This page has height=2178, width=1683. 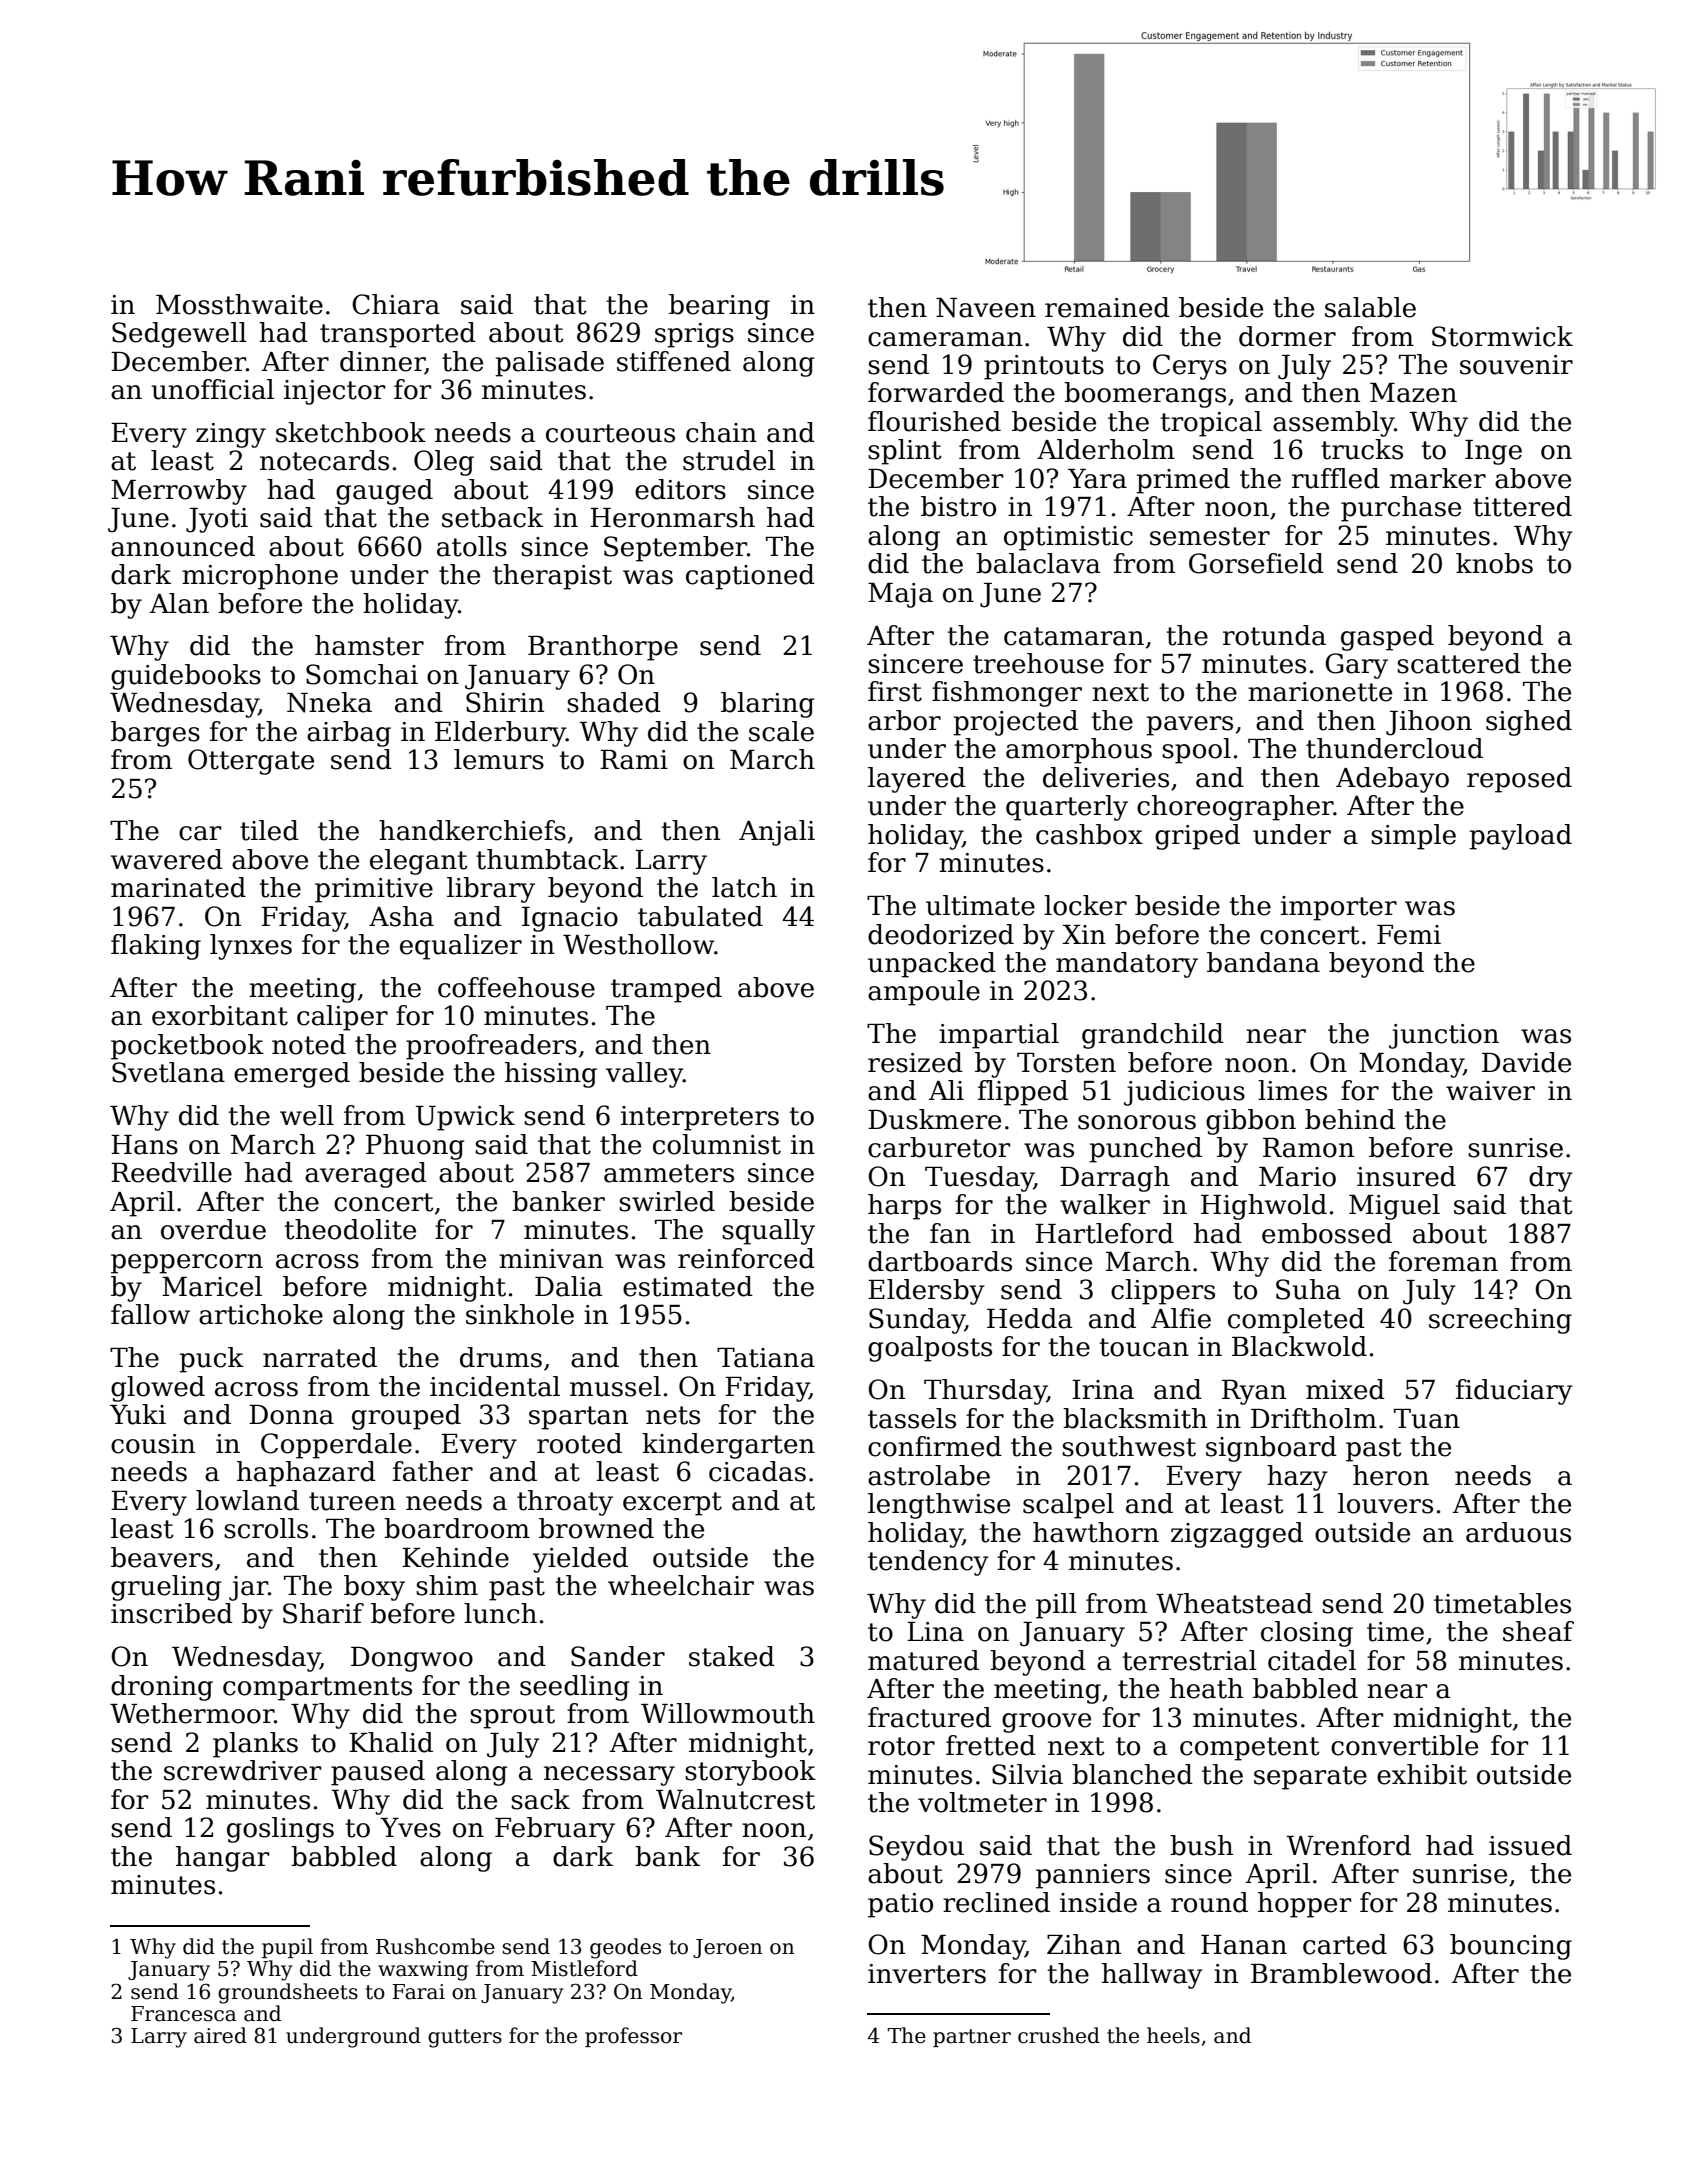 I want to click on Jyoti, so click(x=217, y=520).
